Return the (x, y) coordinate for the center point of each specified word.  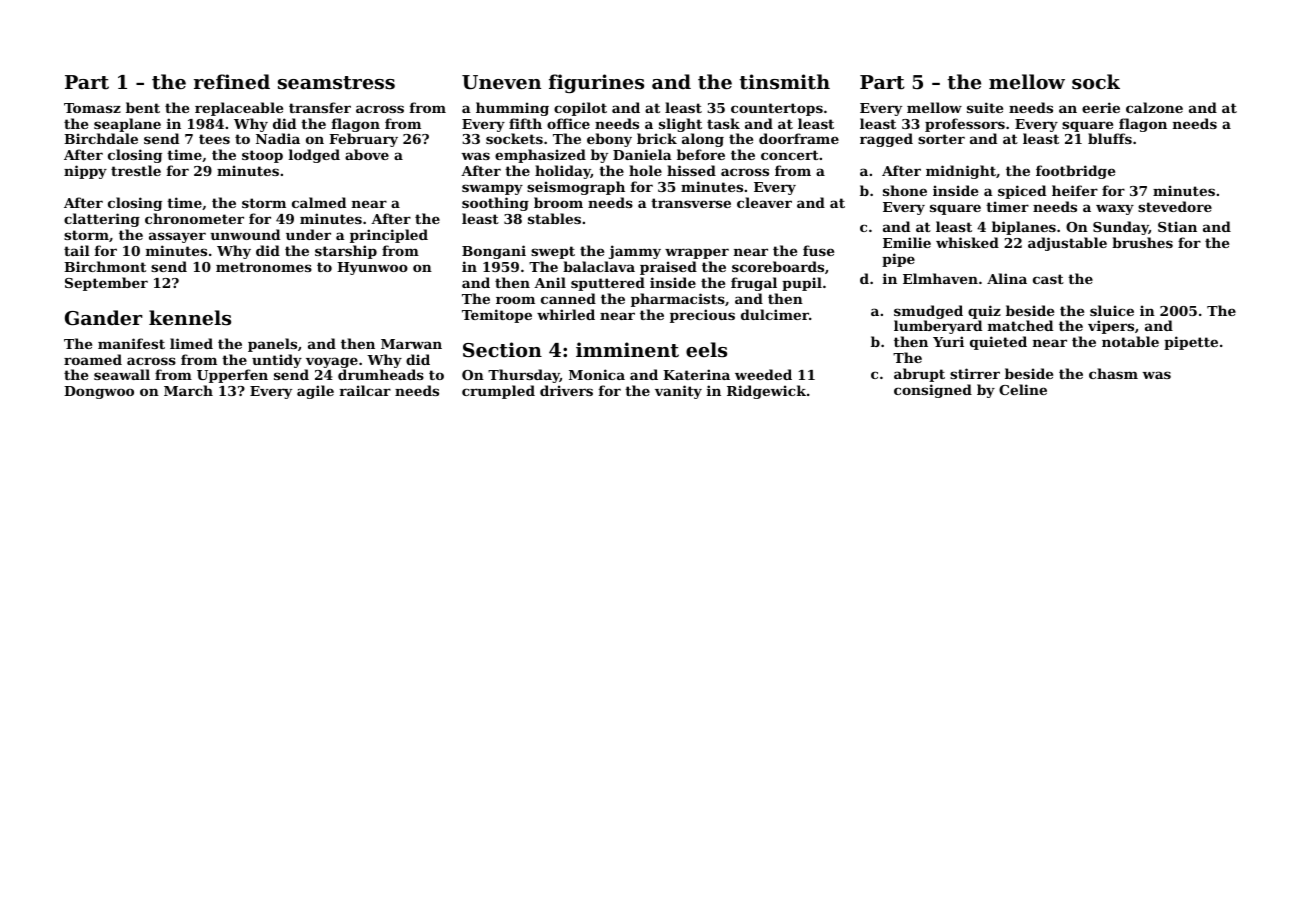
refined (232, 81)
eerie (1101, 107)
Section (502, 350)
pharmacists (678, 300)
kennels (190, 318)
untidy (277, 361)
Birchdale (101, 138)
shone (905, 190)
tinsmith (784, 82)
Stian (1177, 226)
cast (1048, 279)
